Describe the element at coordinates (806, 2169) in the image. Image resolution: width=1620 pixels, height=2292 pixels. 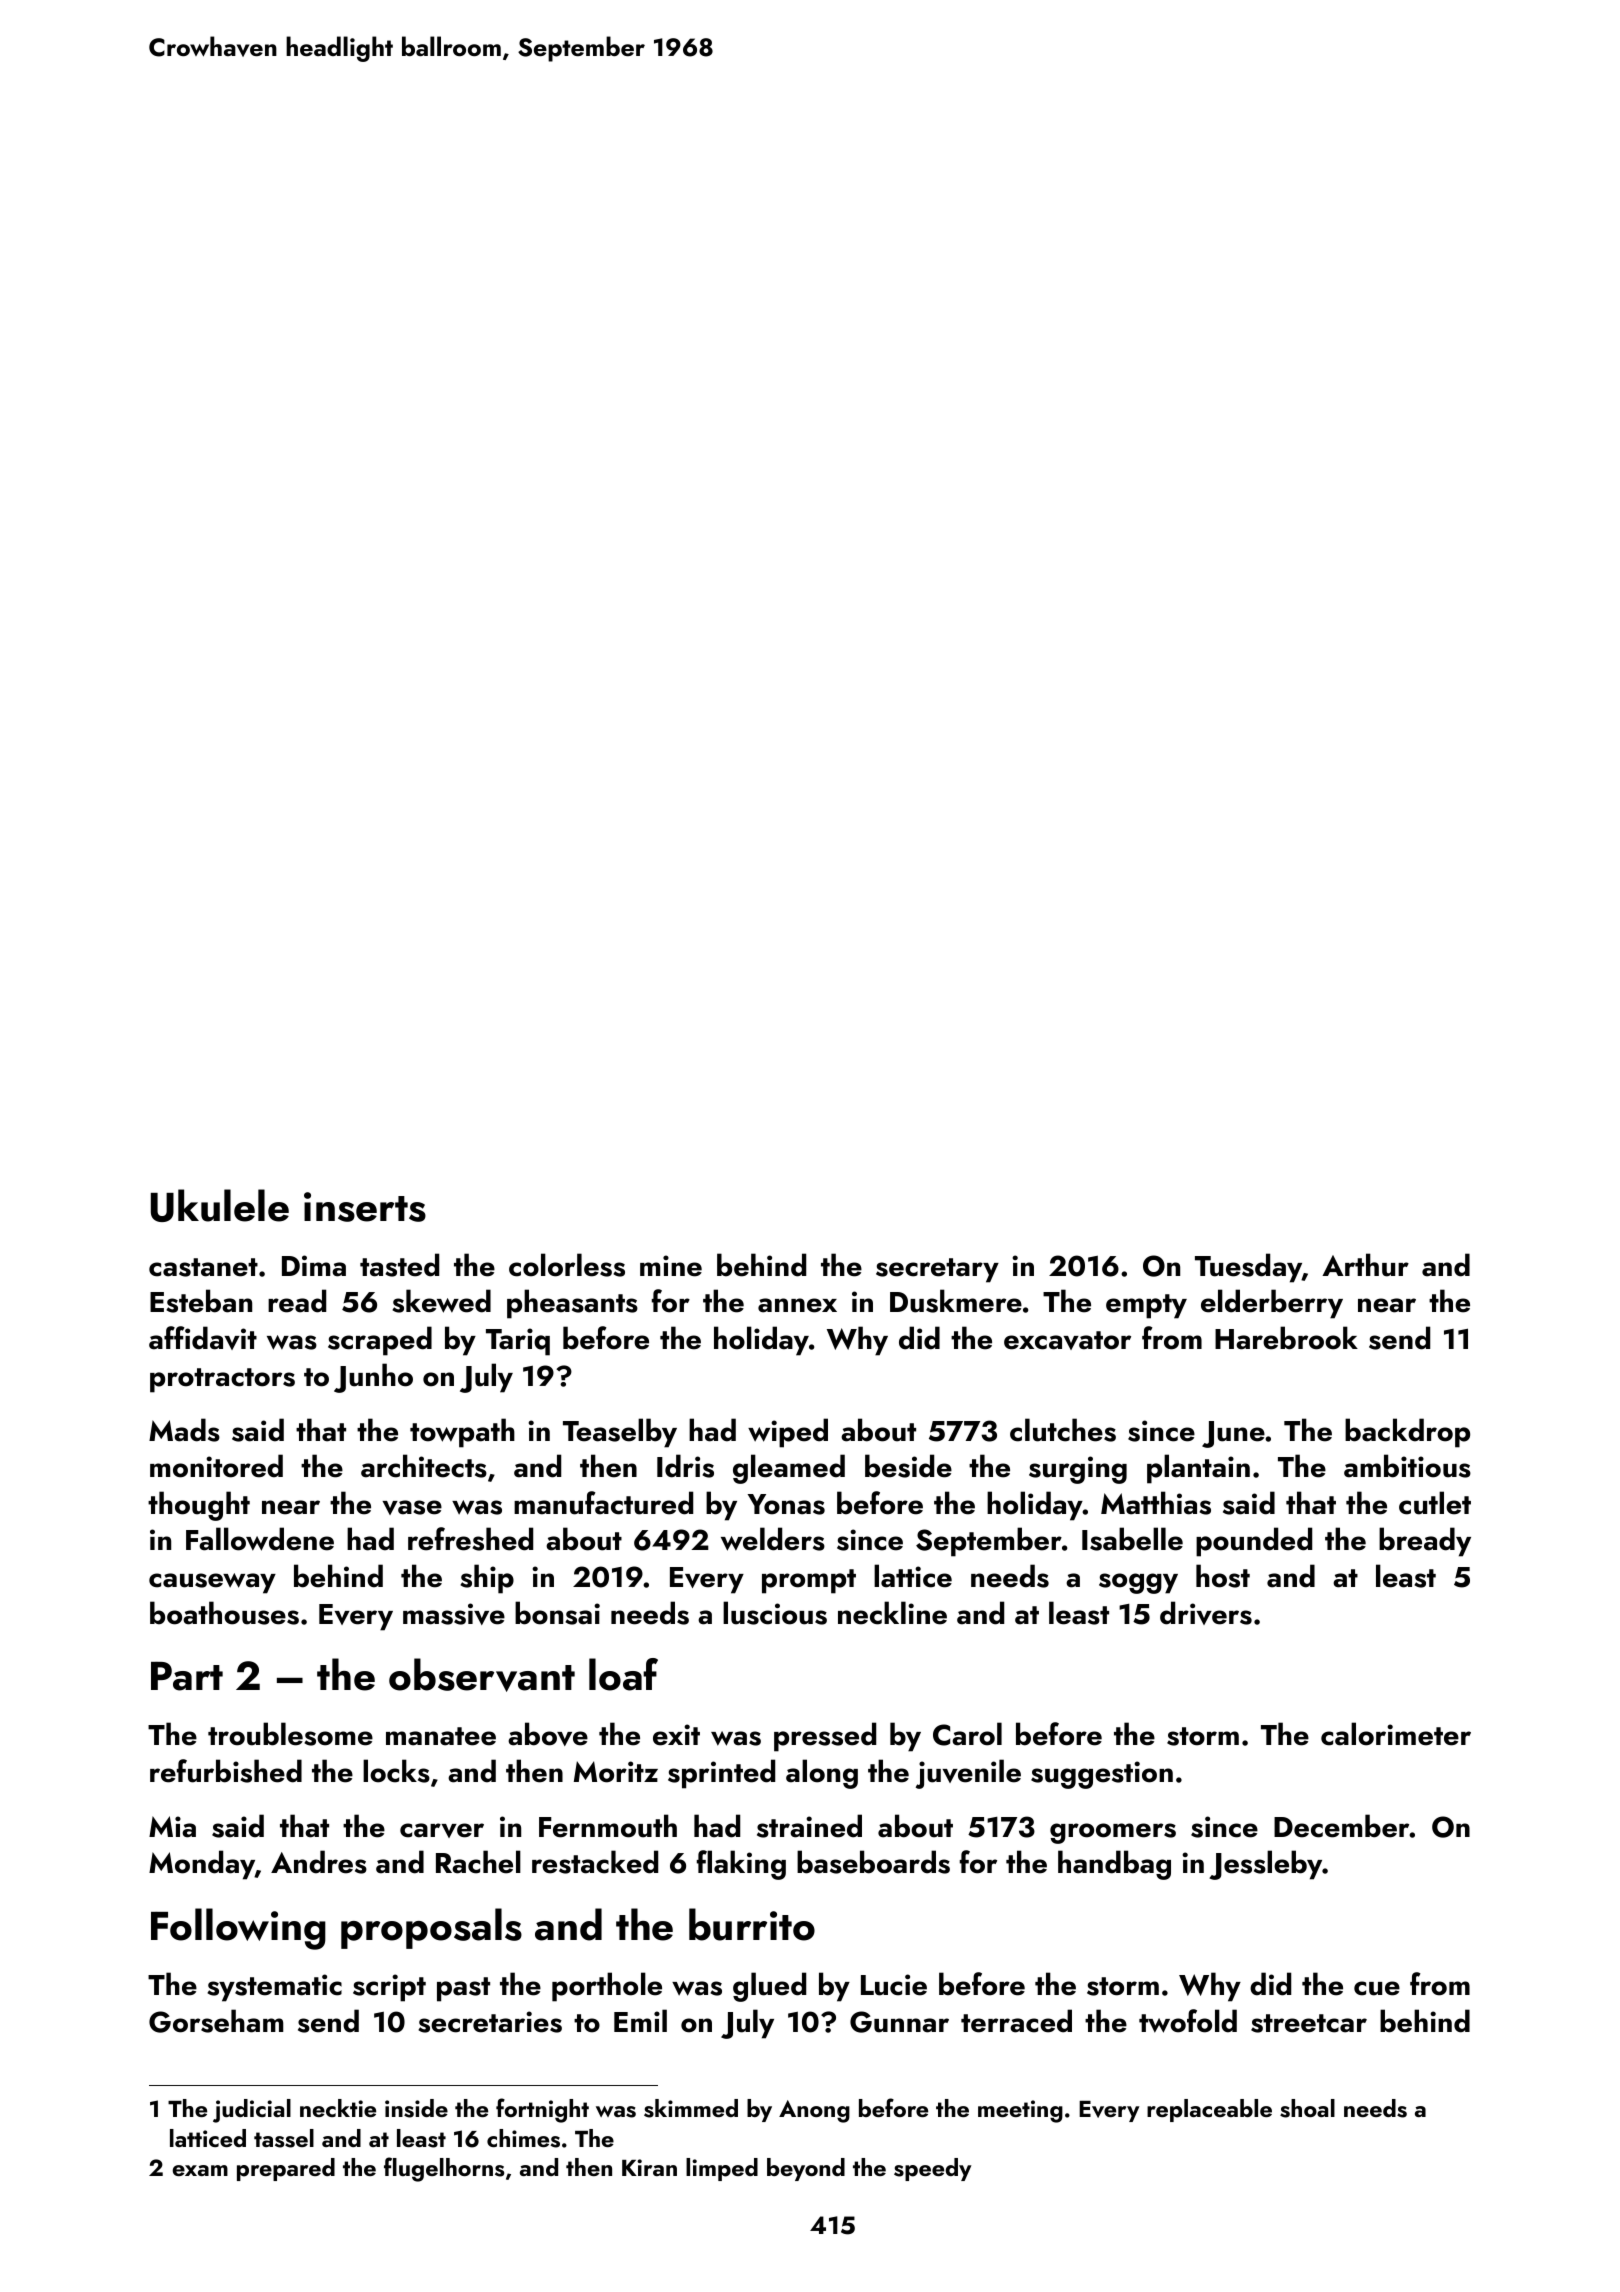
I see `beyond` at that location.
